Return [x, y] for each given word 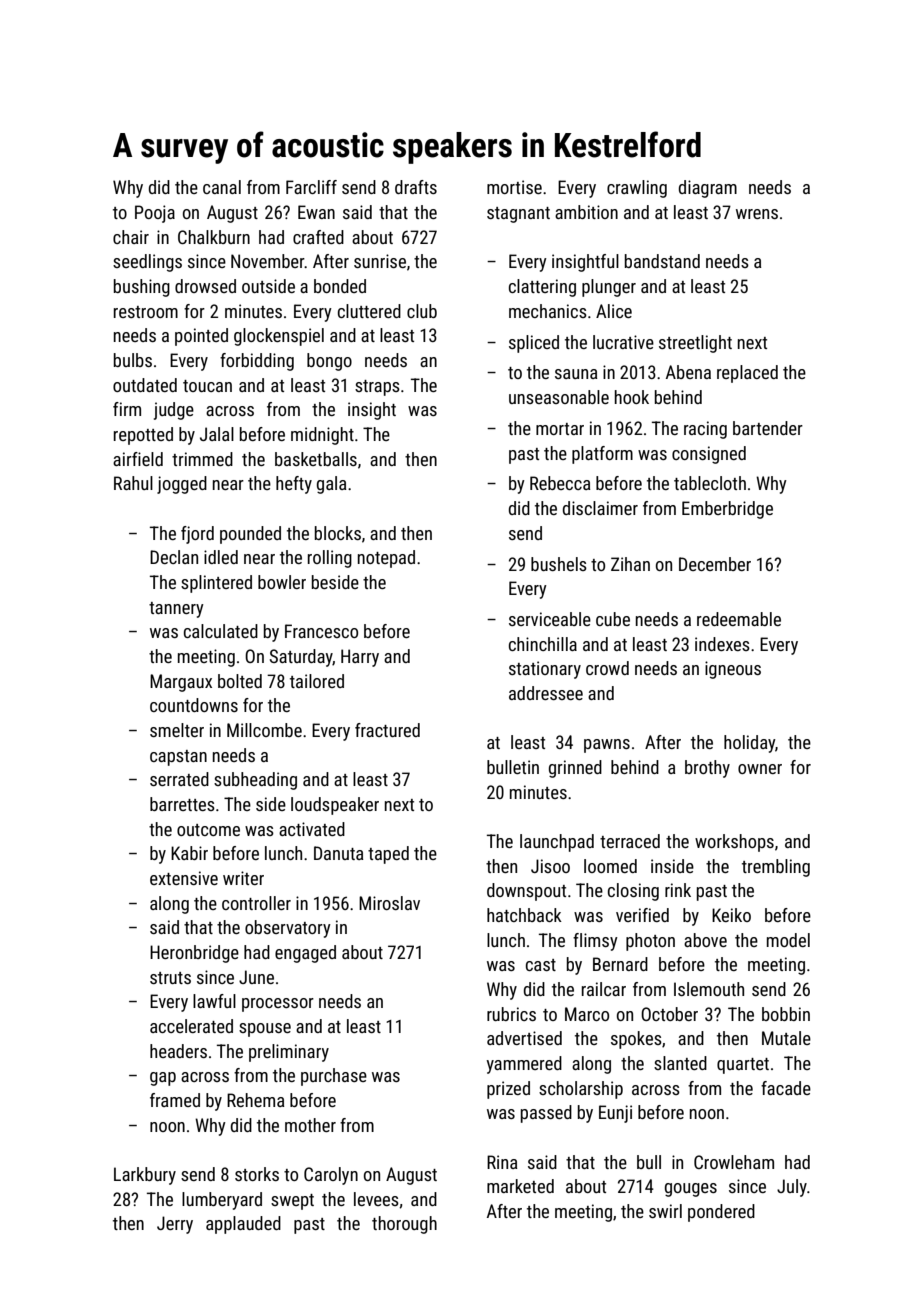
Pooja [155, 214]
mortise [514, 187]
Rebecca [560, 483]
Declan [174, 557]
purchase [334, 1077]
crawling [637, 189]
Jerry [175, 1225]
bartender [768, 428]
